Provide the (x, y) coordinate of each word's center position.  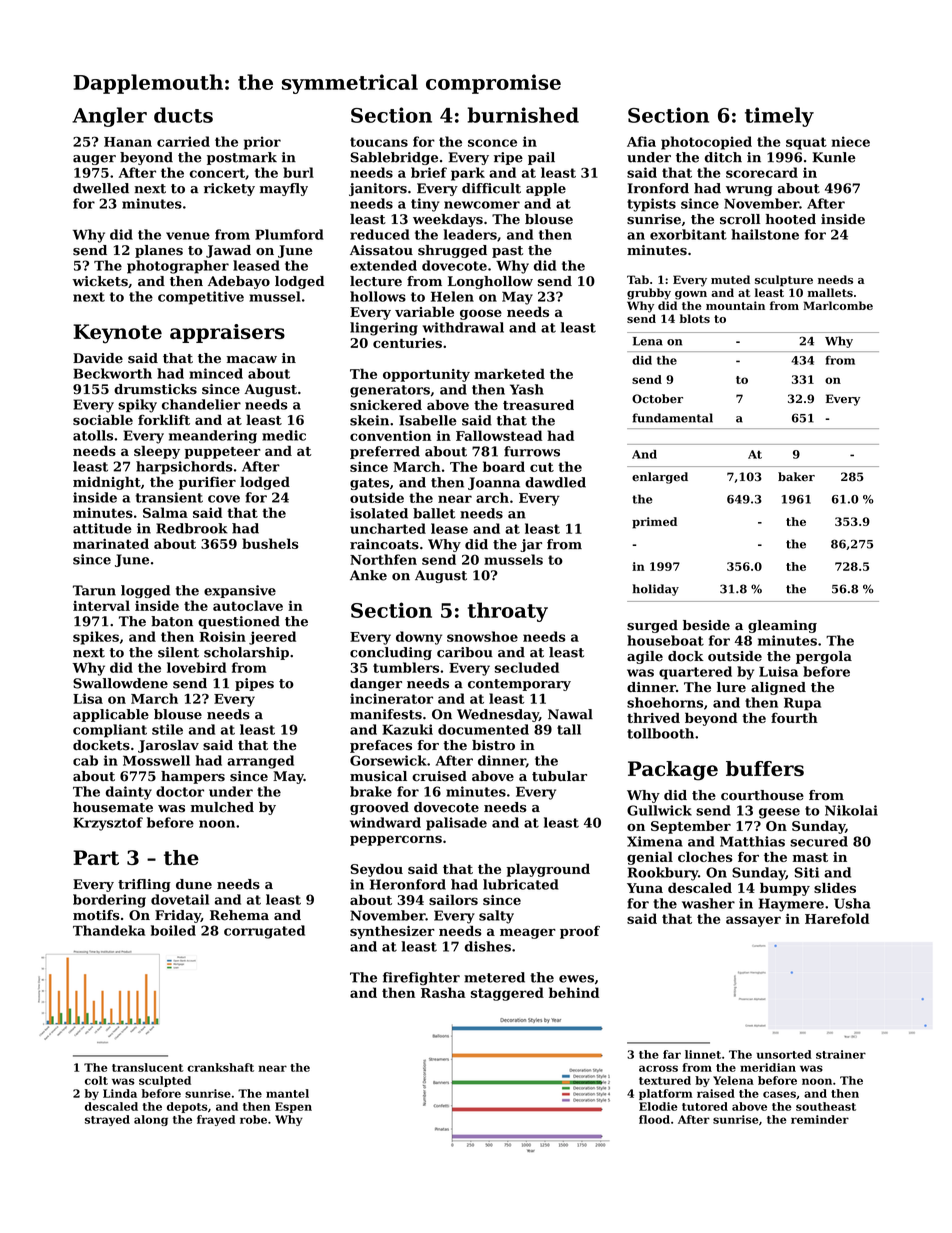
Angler (109, 117)
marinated (111, 543)
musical (378, 776)
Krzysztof (108, 824)
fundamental (672, 418)
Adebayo (239, 282)
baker (796, 476)
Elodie (658, 1106)
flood (654, 1119)
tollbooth (660, 733)
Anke (368, 575)
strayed (107, 1120)
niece (850, 141)
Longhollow (490, 282)
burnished (523, 115)
